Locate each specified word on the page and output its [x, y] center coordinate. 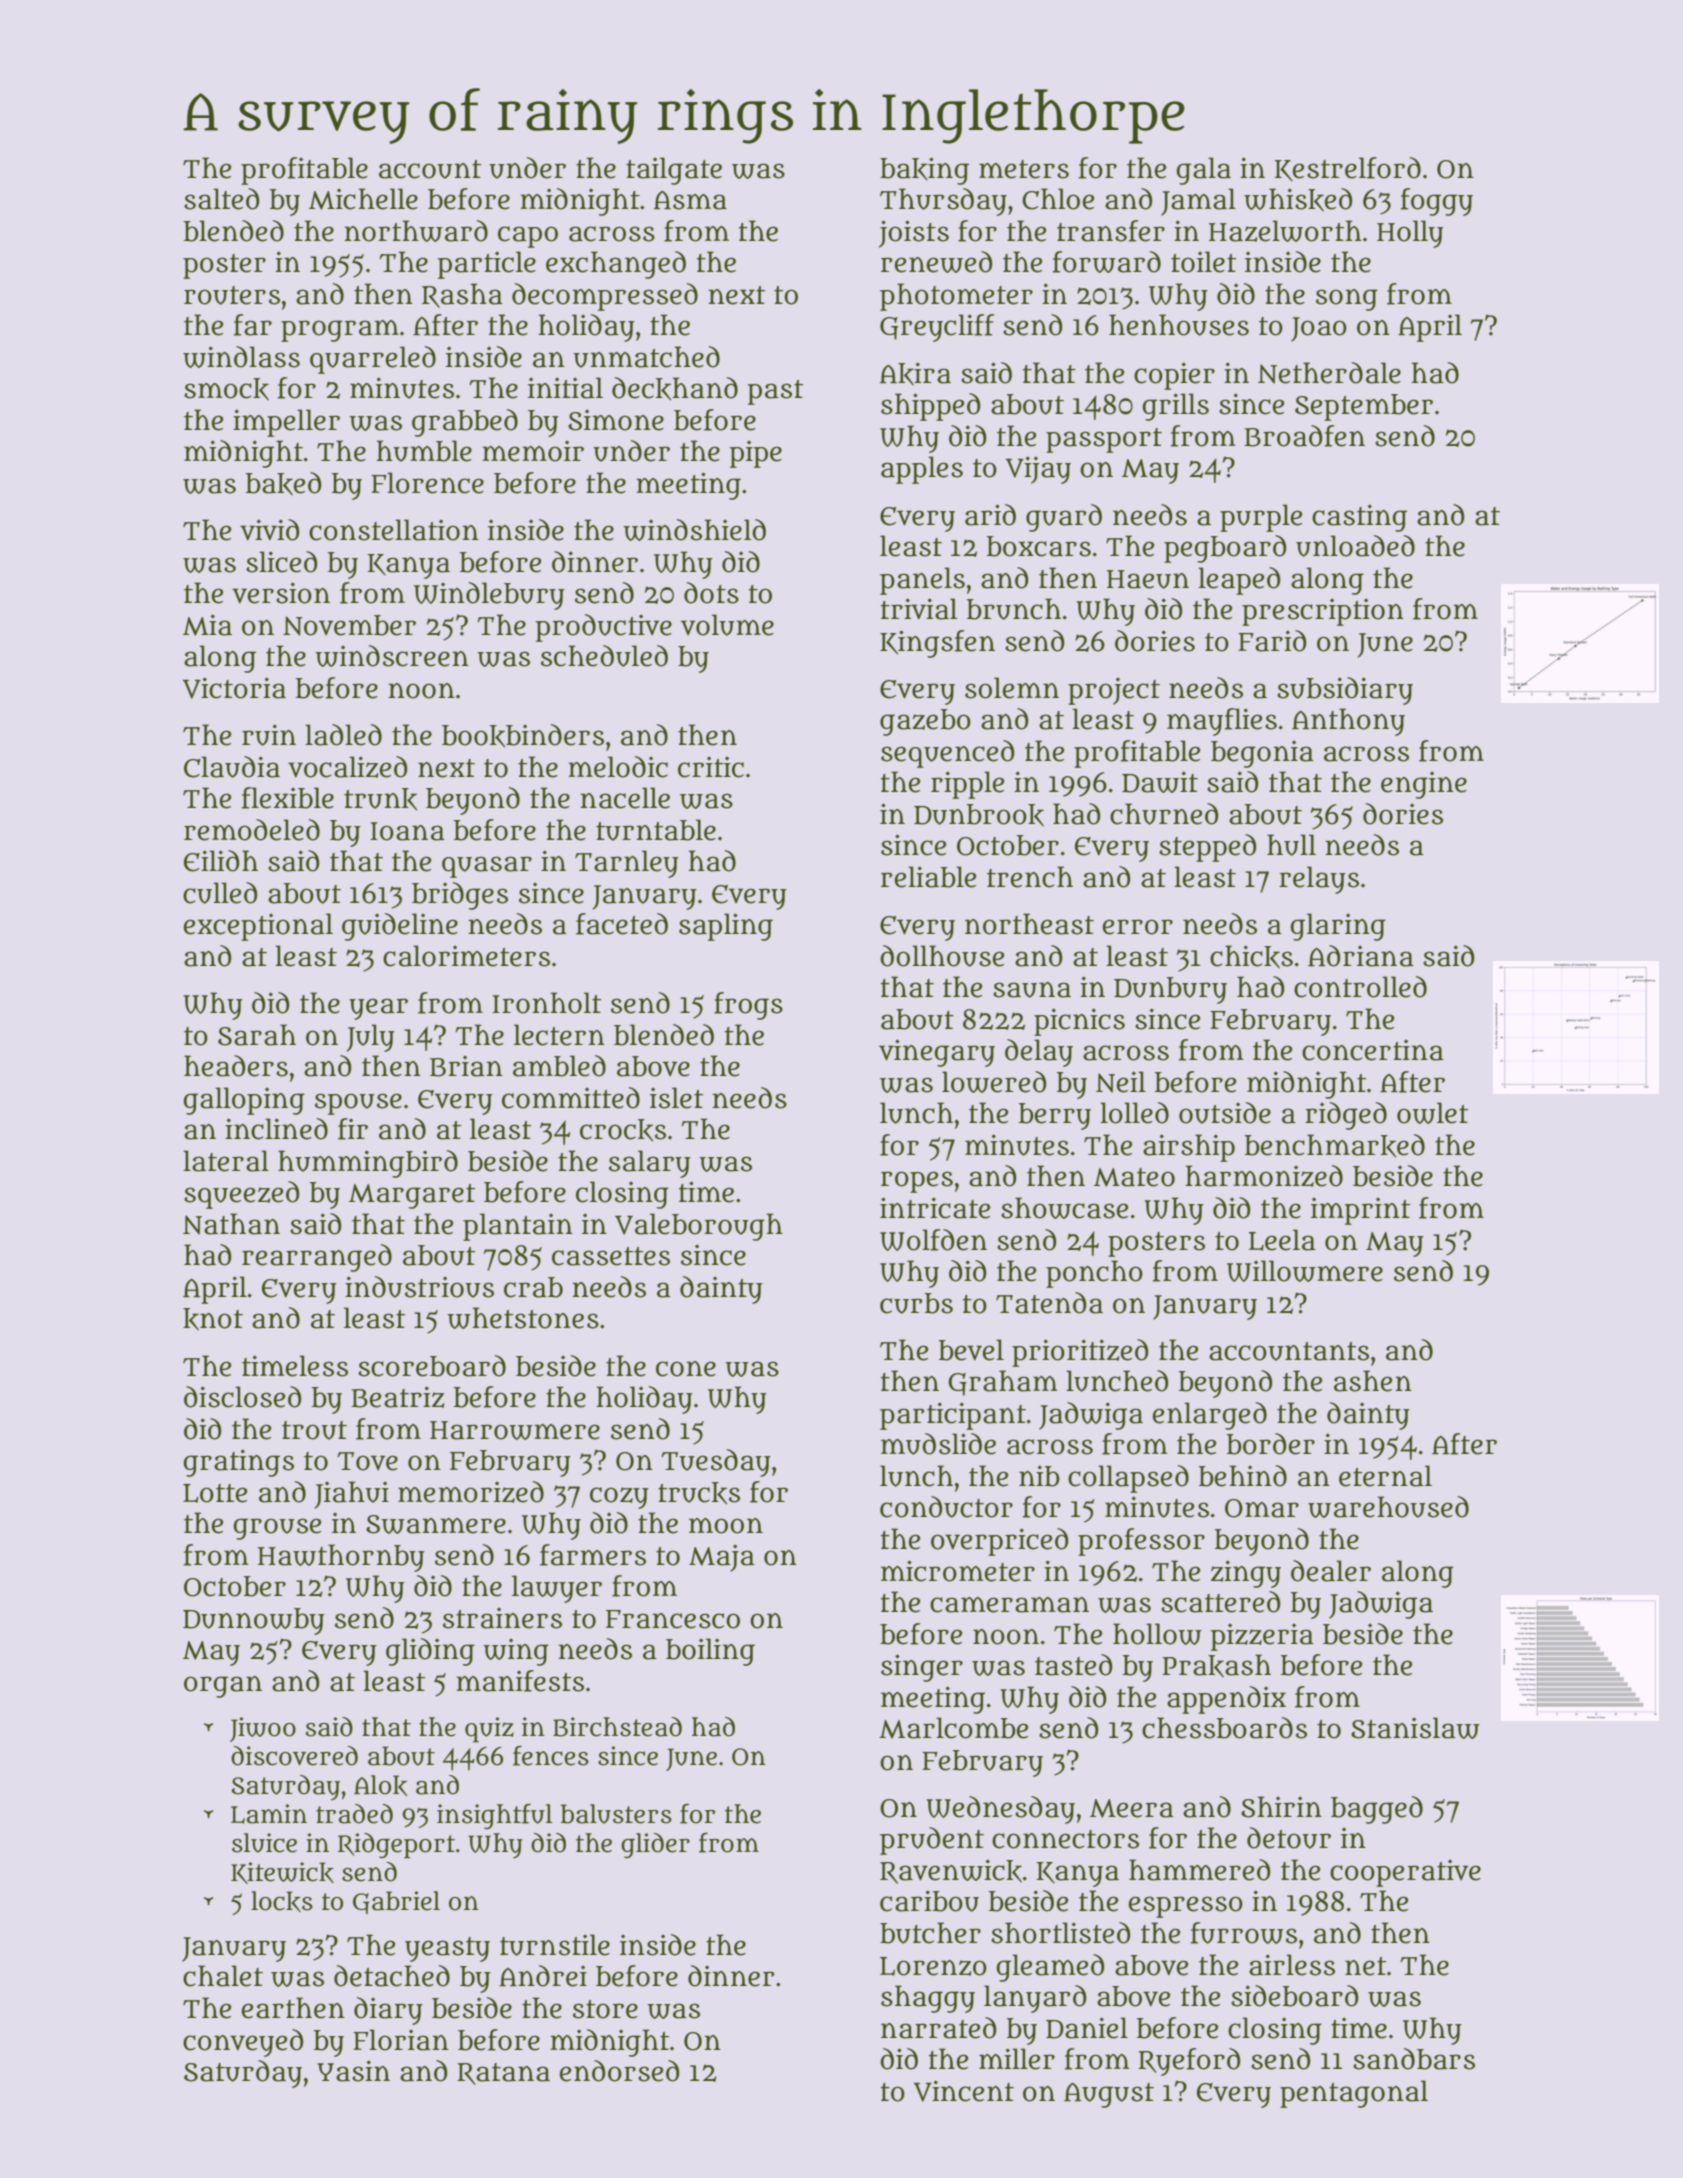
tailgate [674, 171]
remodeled [252, 830]
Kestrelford [1348, 169]
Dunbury [1170, 990]
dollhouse [942, 956]
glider [655, 1845]
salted [221, 199]
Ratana [503, 2074]
